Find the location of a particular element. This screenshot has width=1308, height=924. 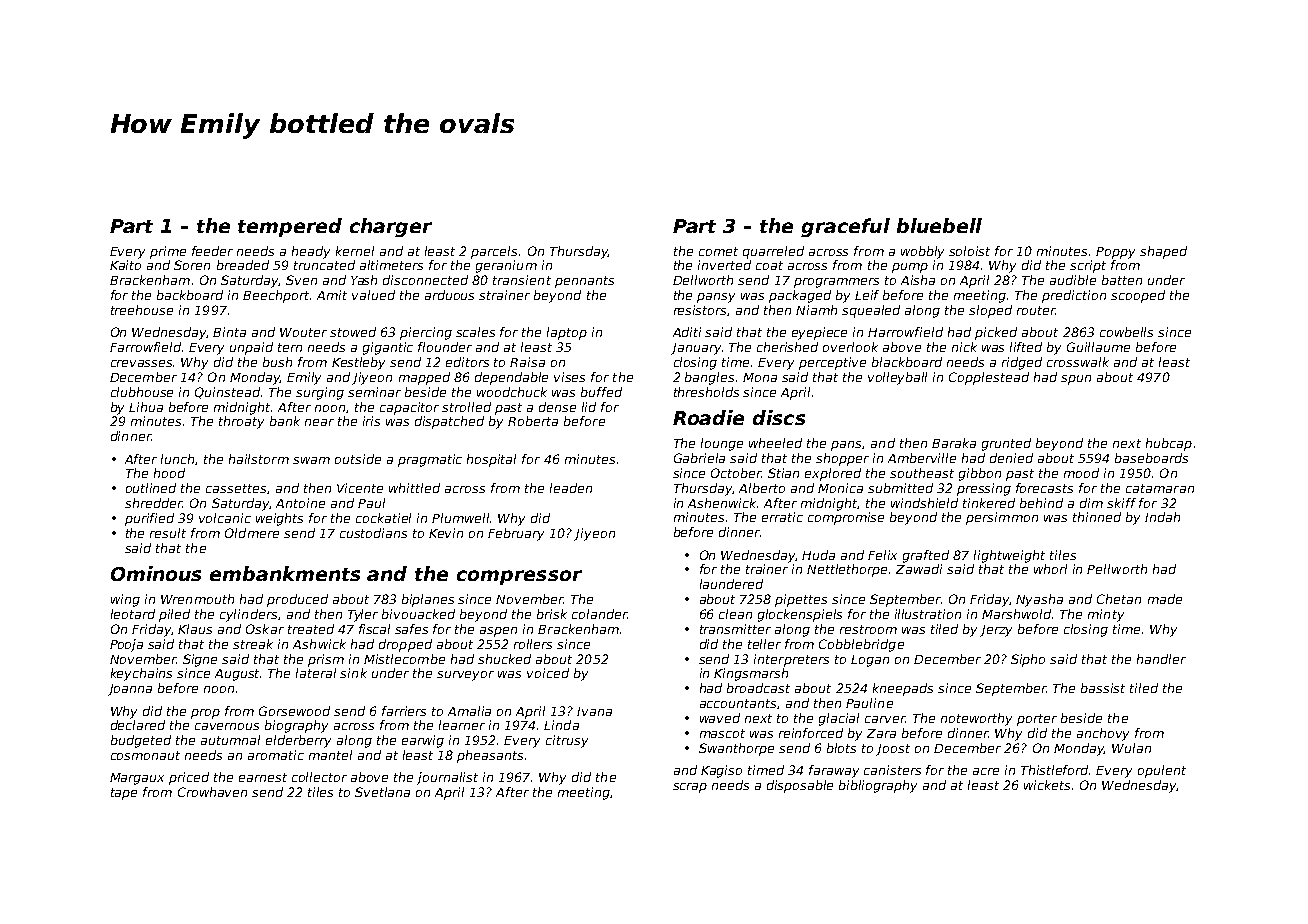

erratic is located at coordinates (782, 517).
